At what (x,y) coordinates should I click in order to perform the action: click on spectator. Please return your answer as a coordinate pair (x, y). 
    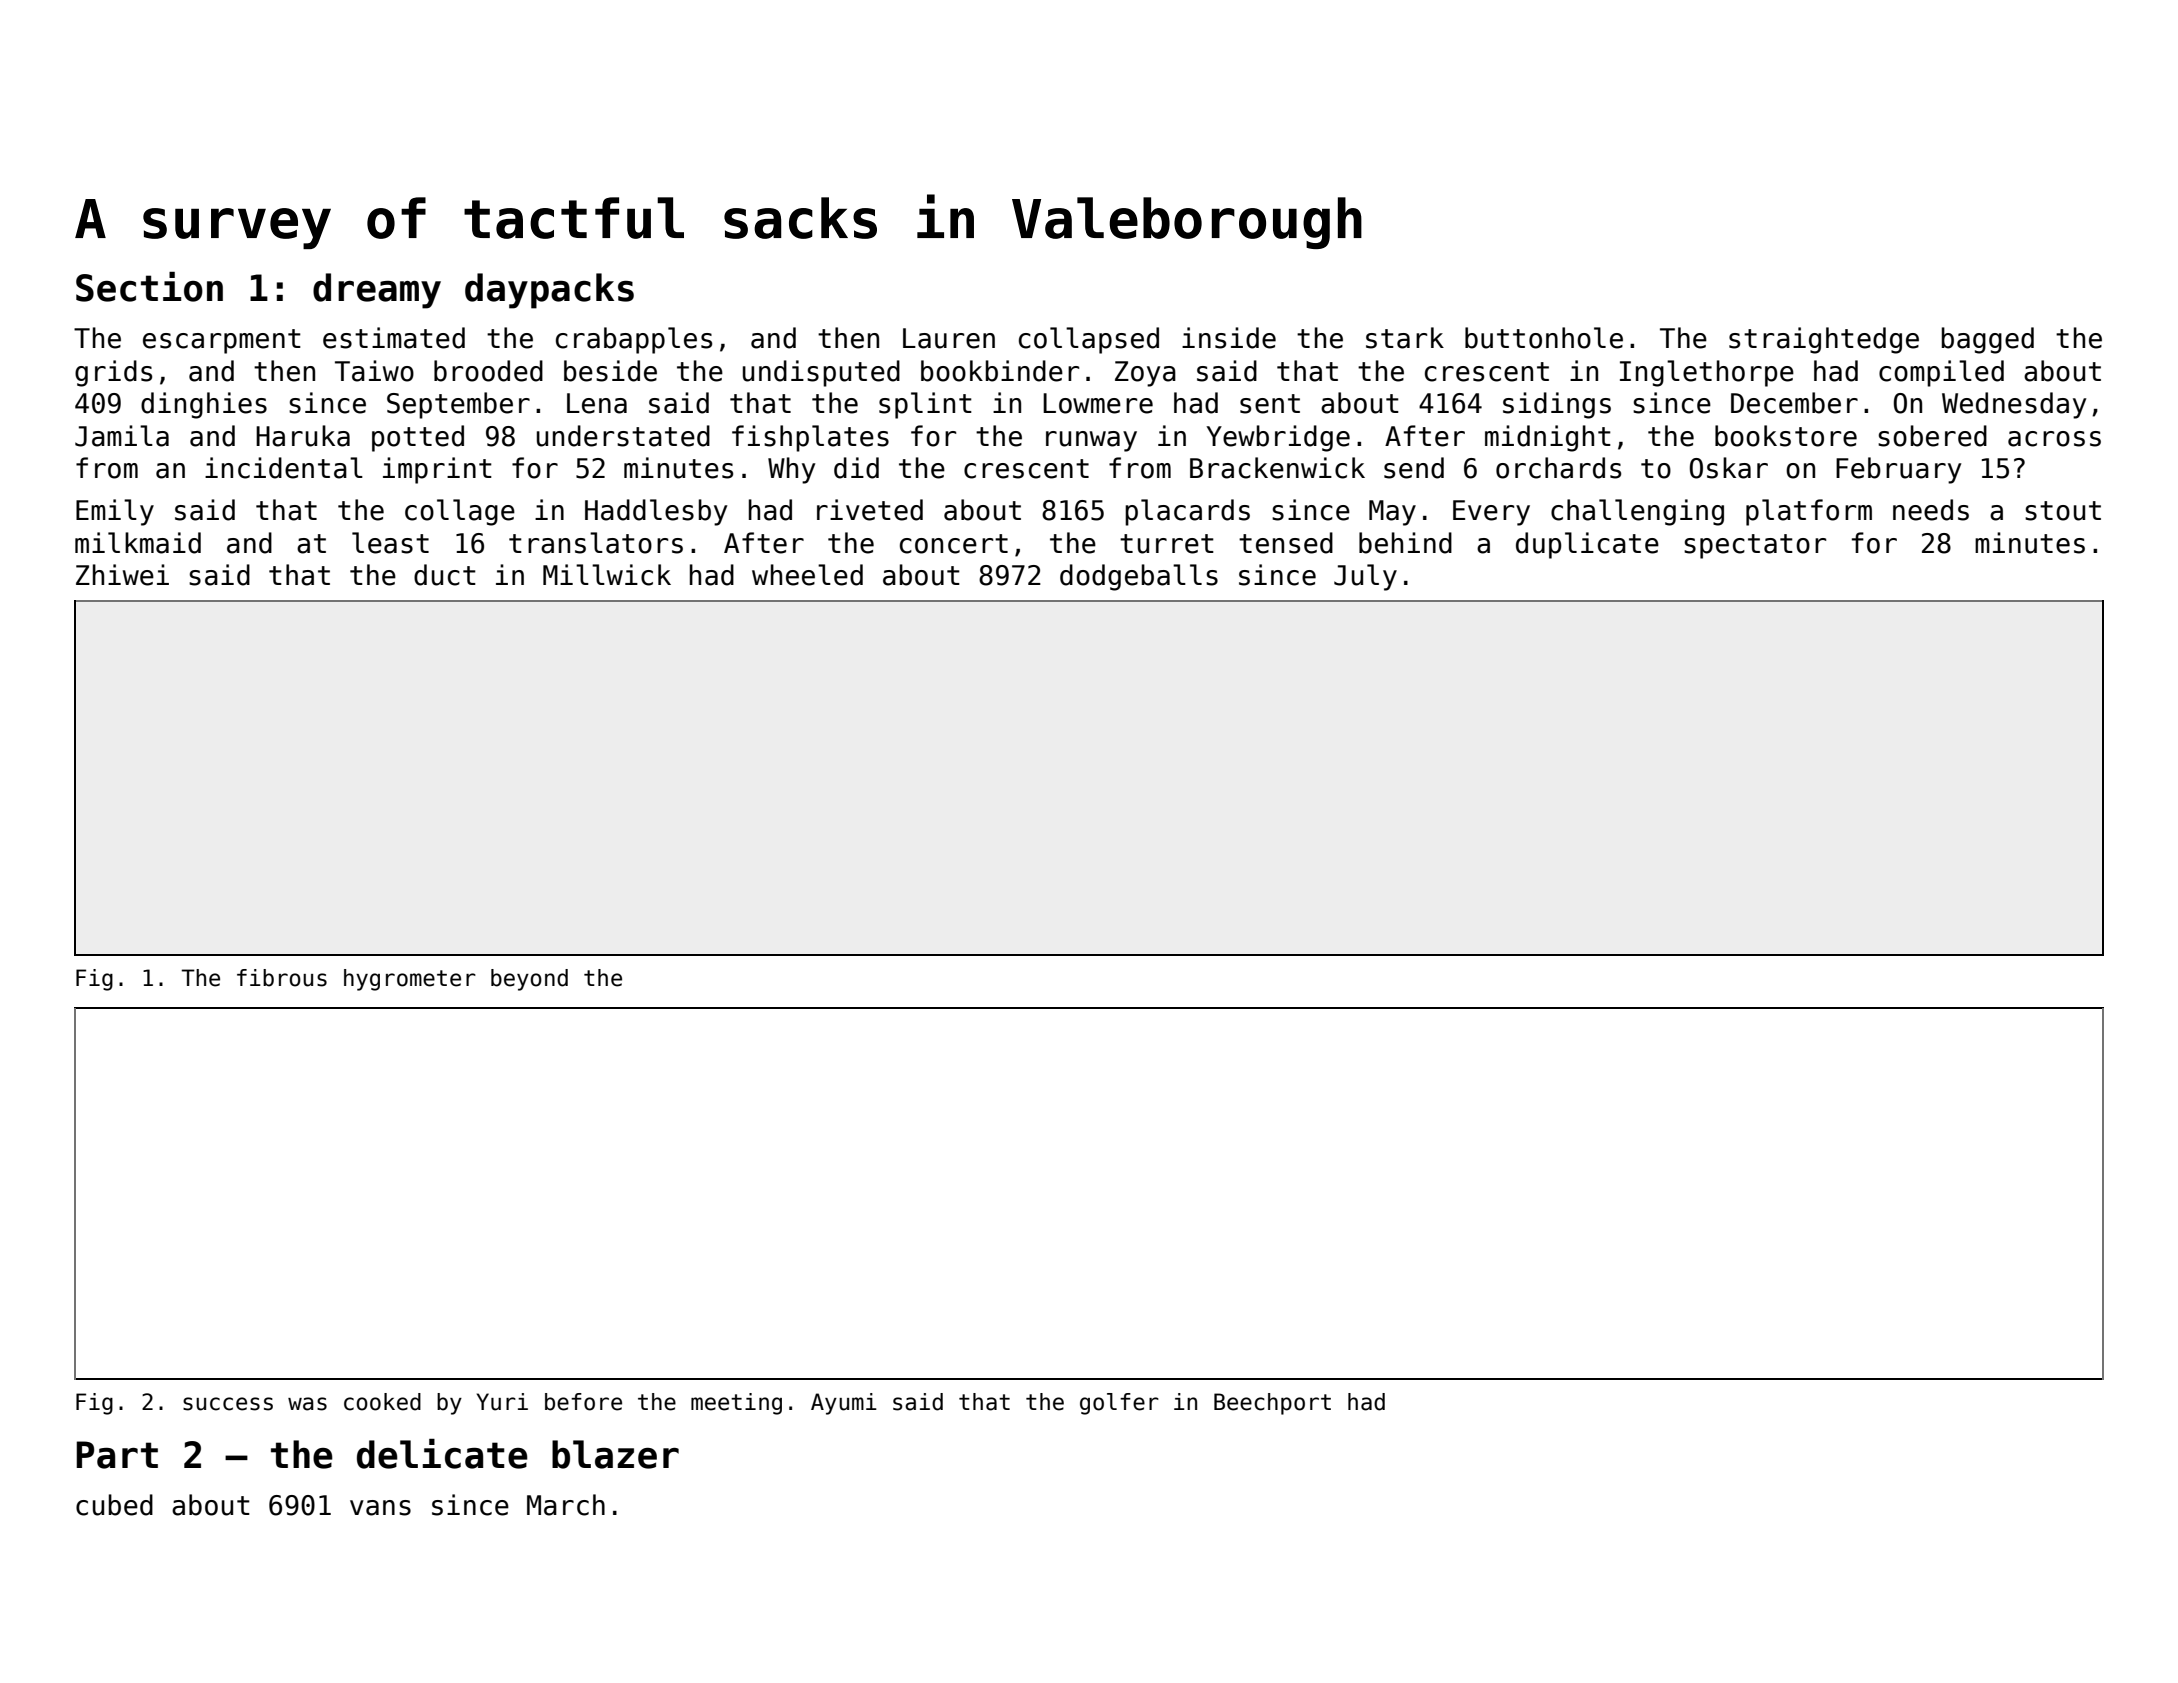
    Looking at the image, I should click on (1755, 546).
